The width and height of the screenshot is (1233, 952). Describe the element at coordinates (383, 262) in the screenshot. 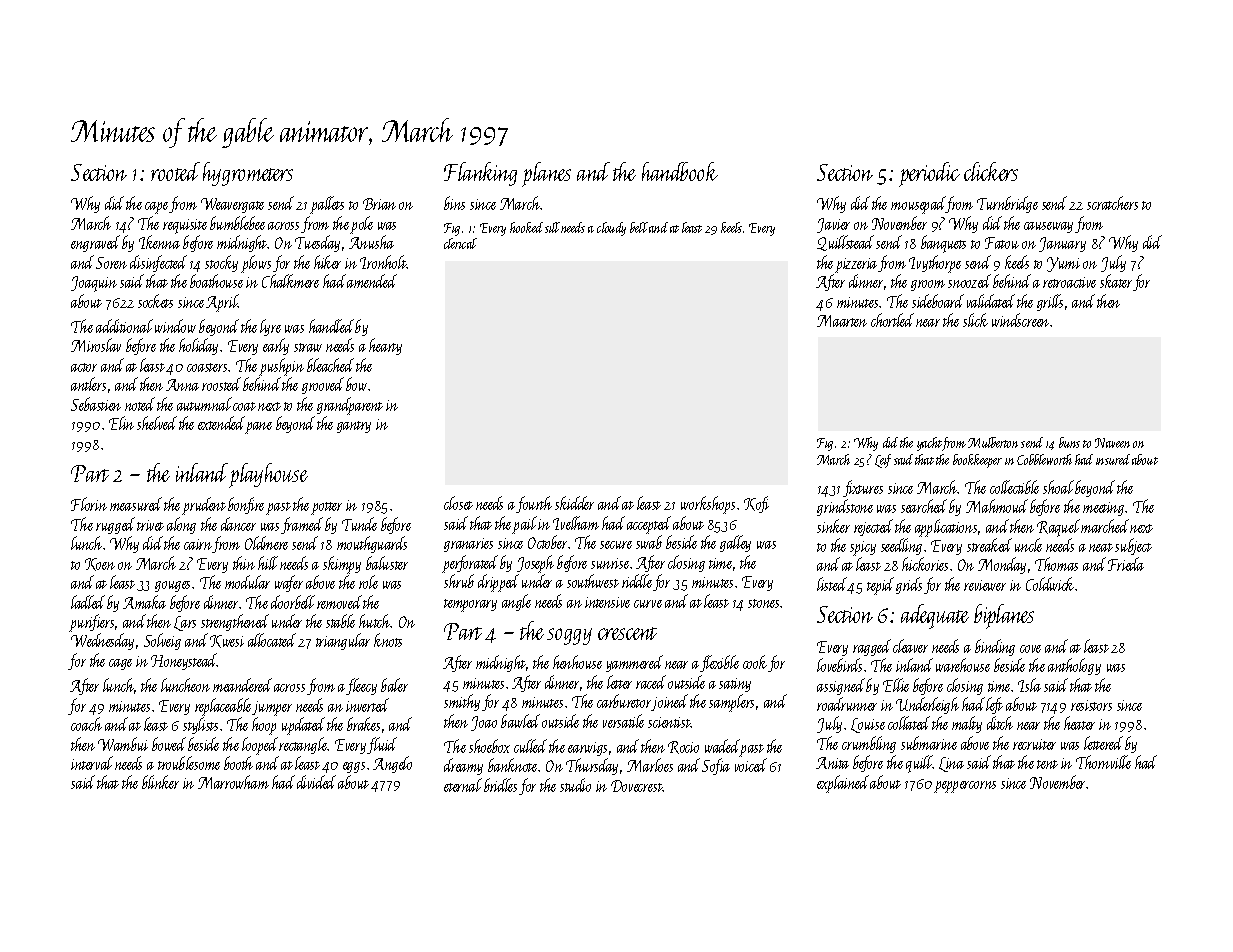

I see `Ironholt` at that location.
